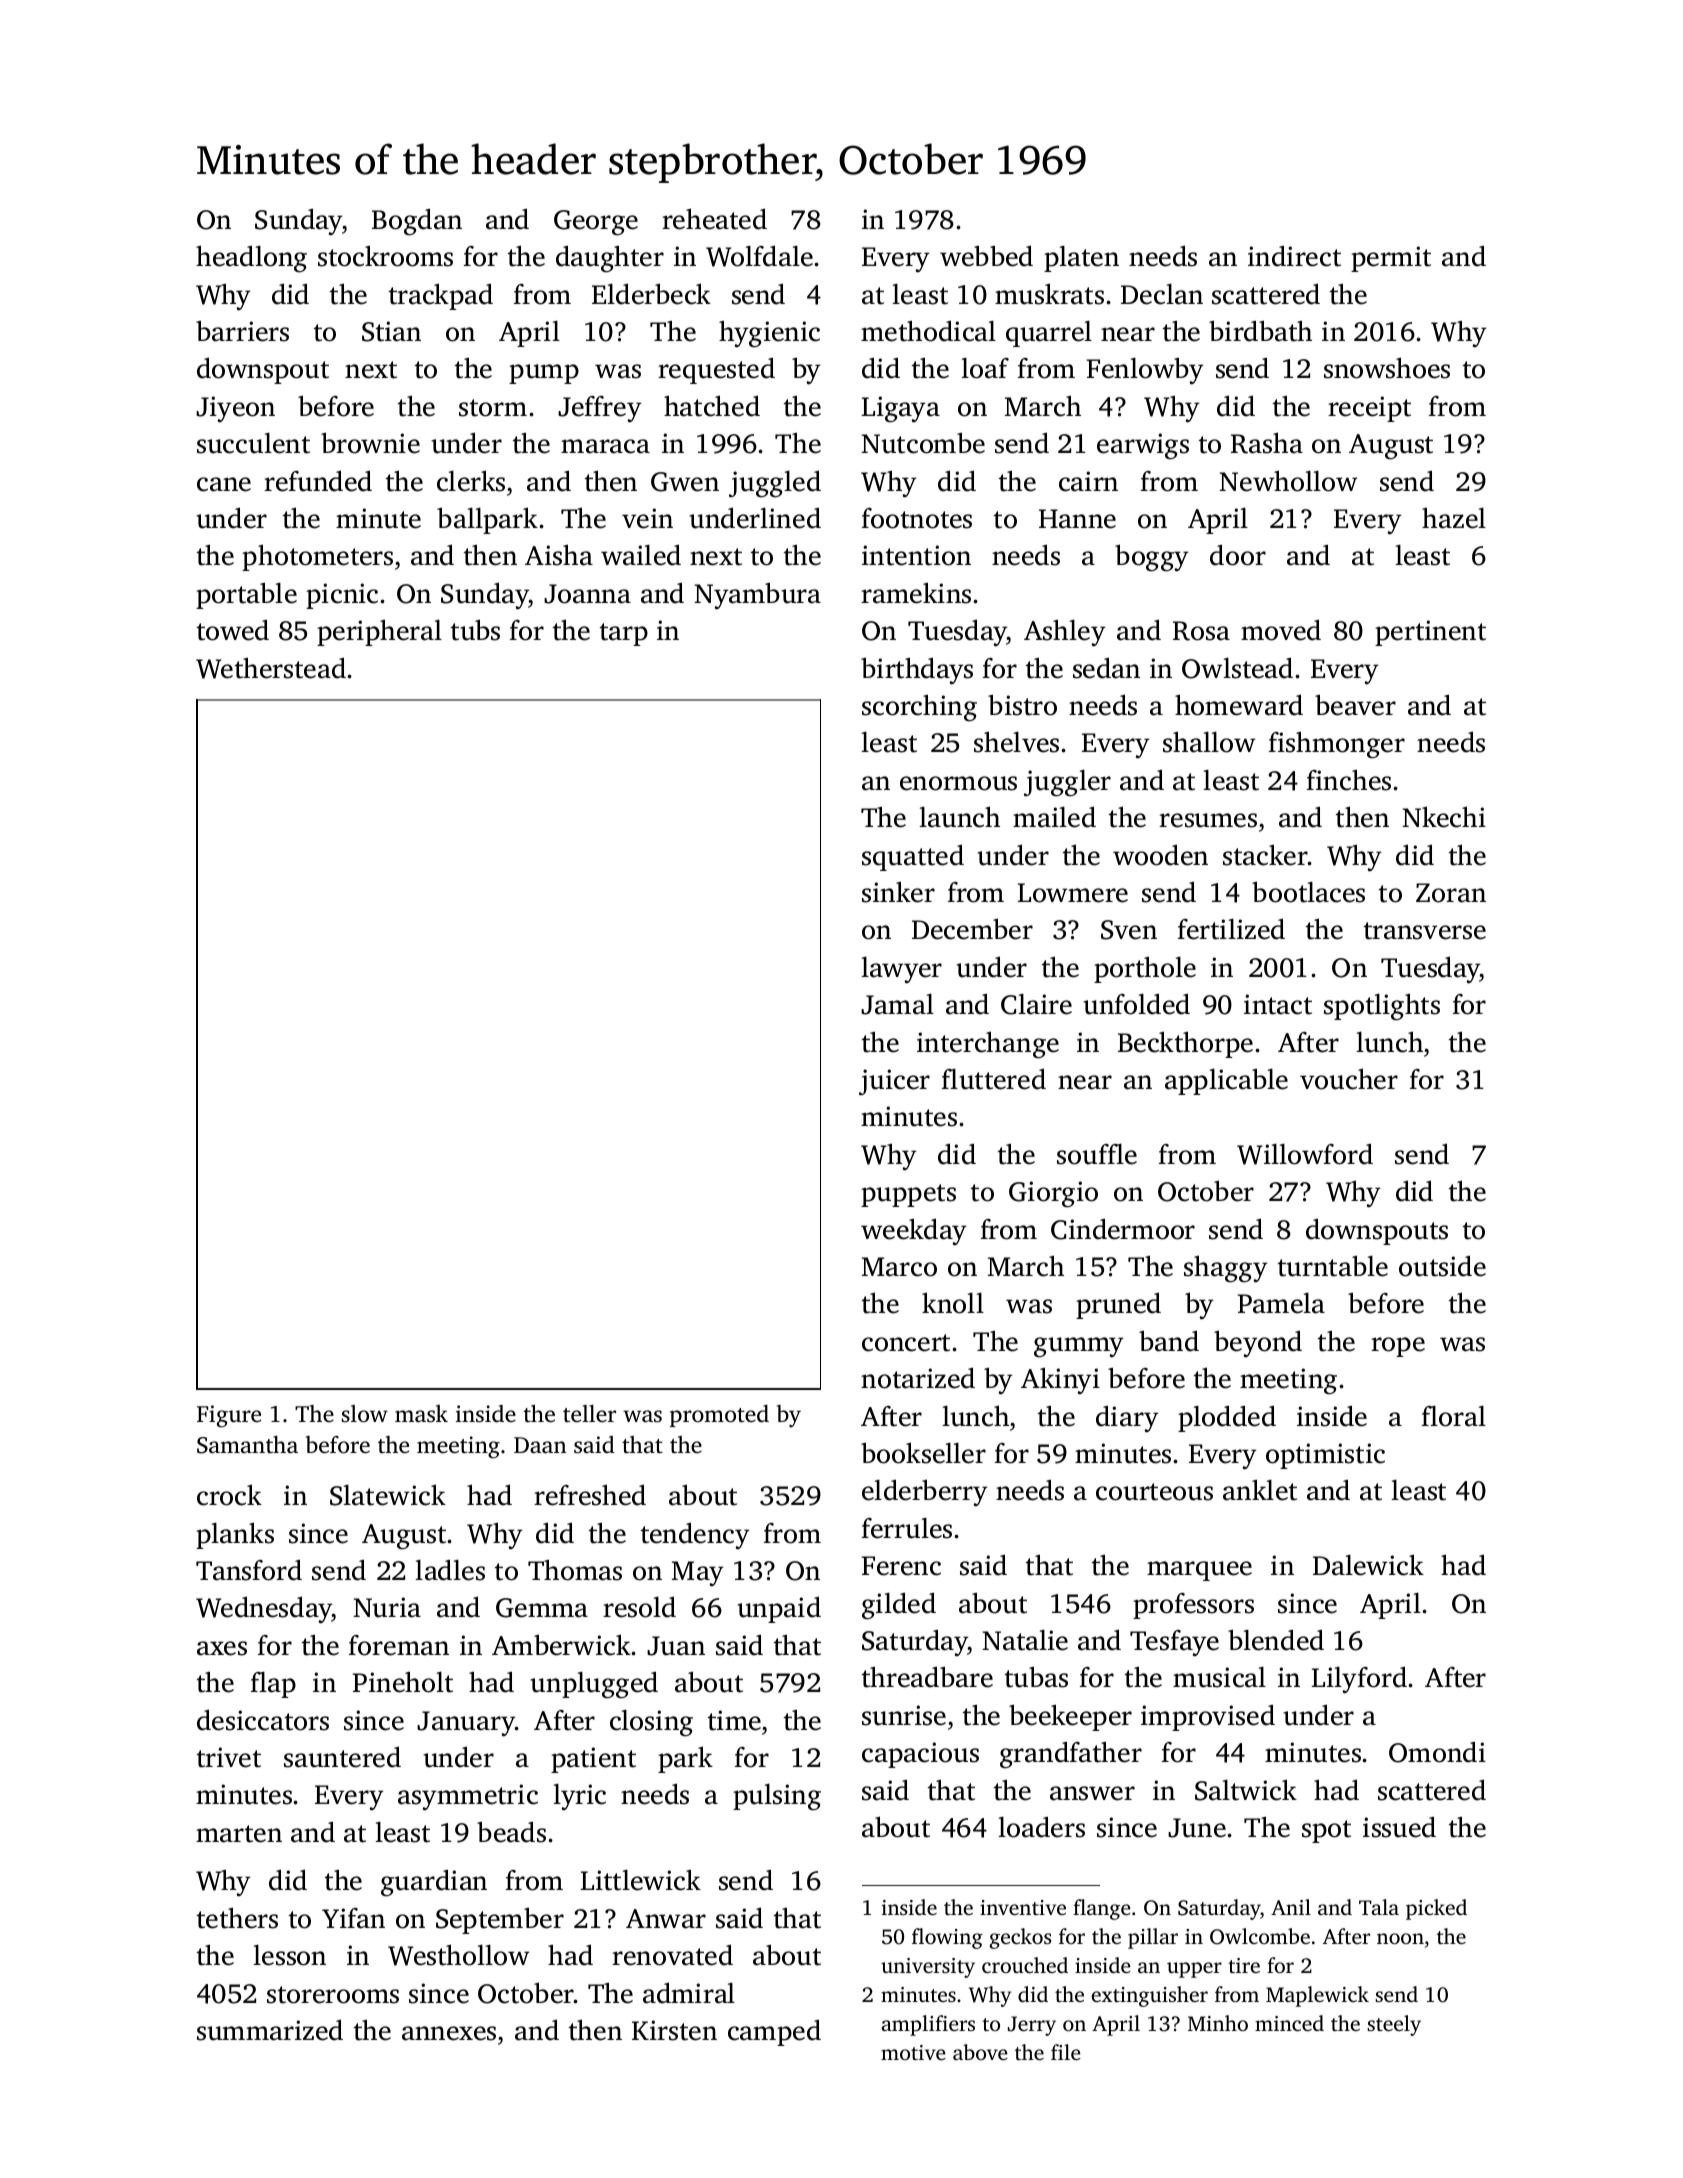 The image size is (1683, 2178). Describe the element at coordinates (1325, 1456) in the screenshot. I see `optimistic` at that location.
